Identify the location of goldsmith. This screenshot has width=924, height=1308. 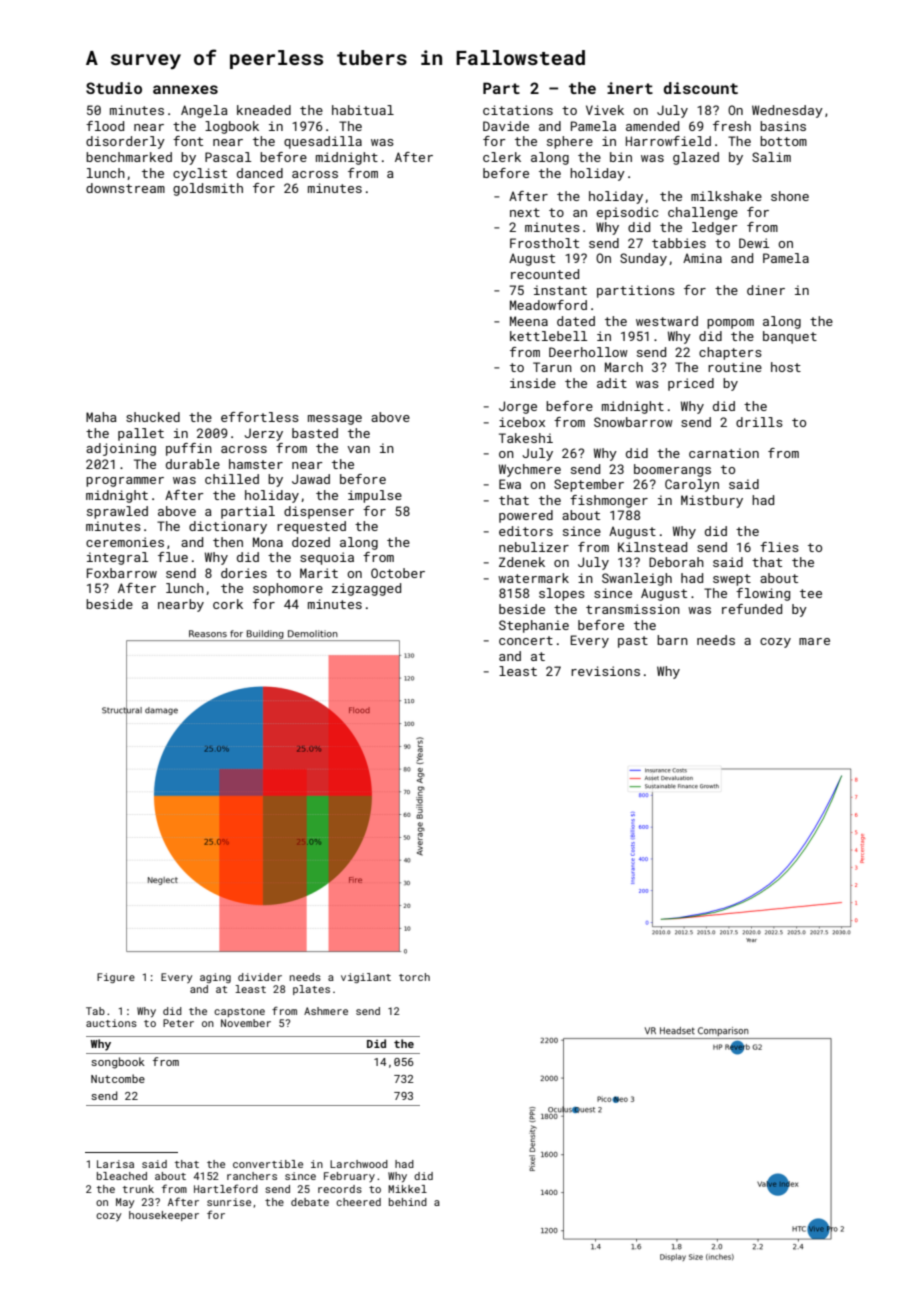
(208, 189).
